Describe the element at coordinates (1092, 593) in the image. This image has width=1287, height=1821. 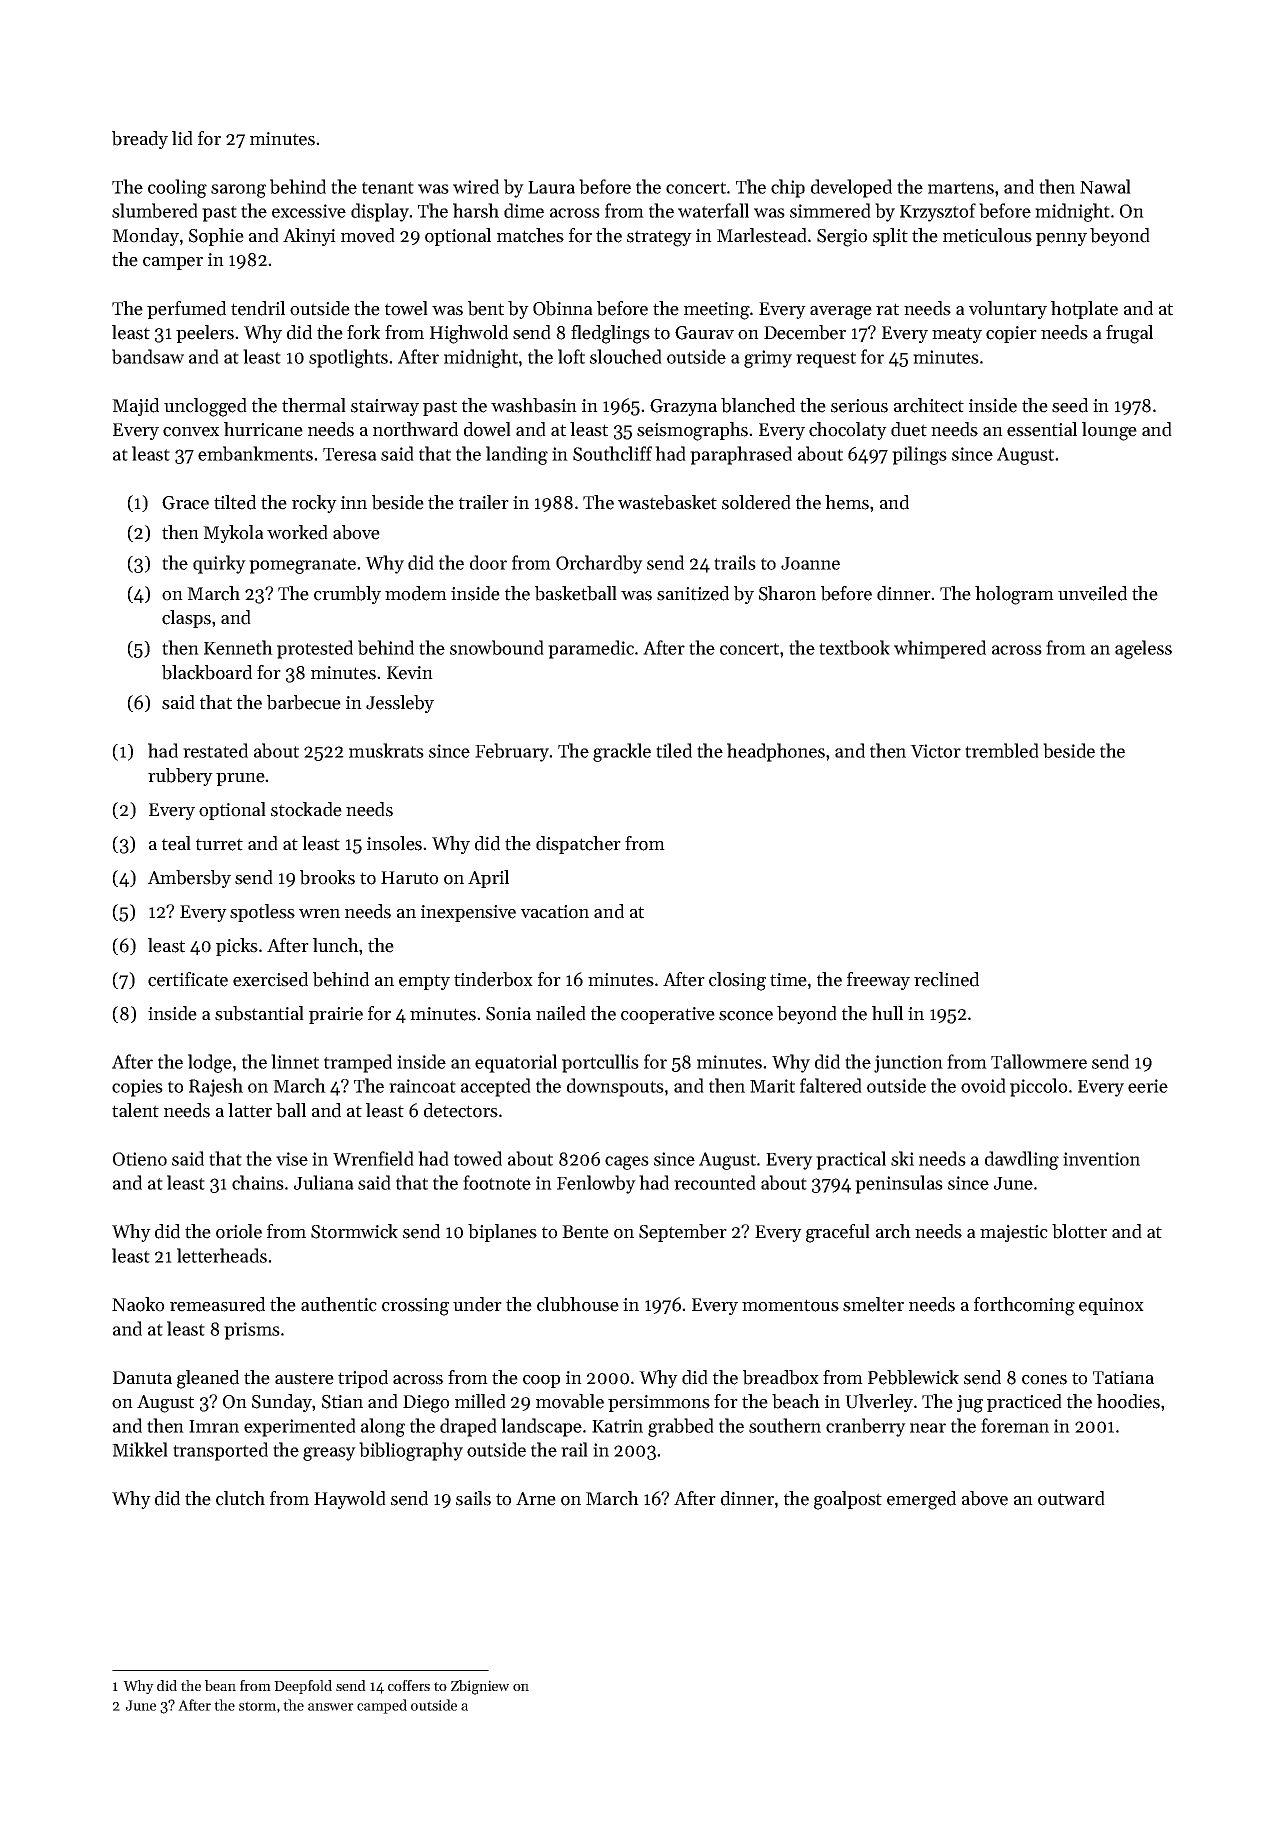
I see `unveiled` at that location.
